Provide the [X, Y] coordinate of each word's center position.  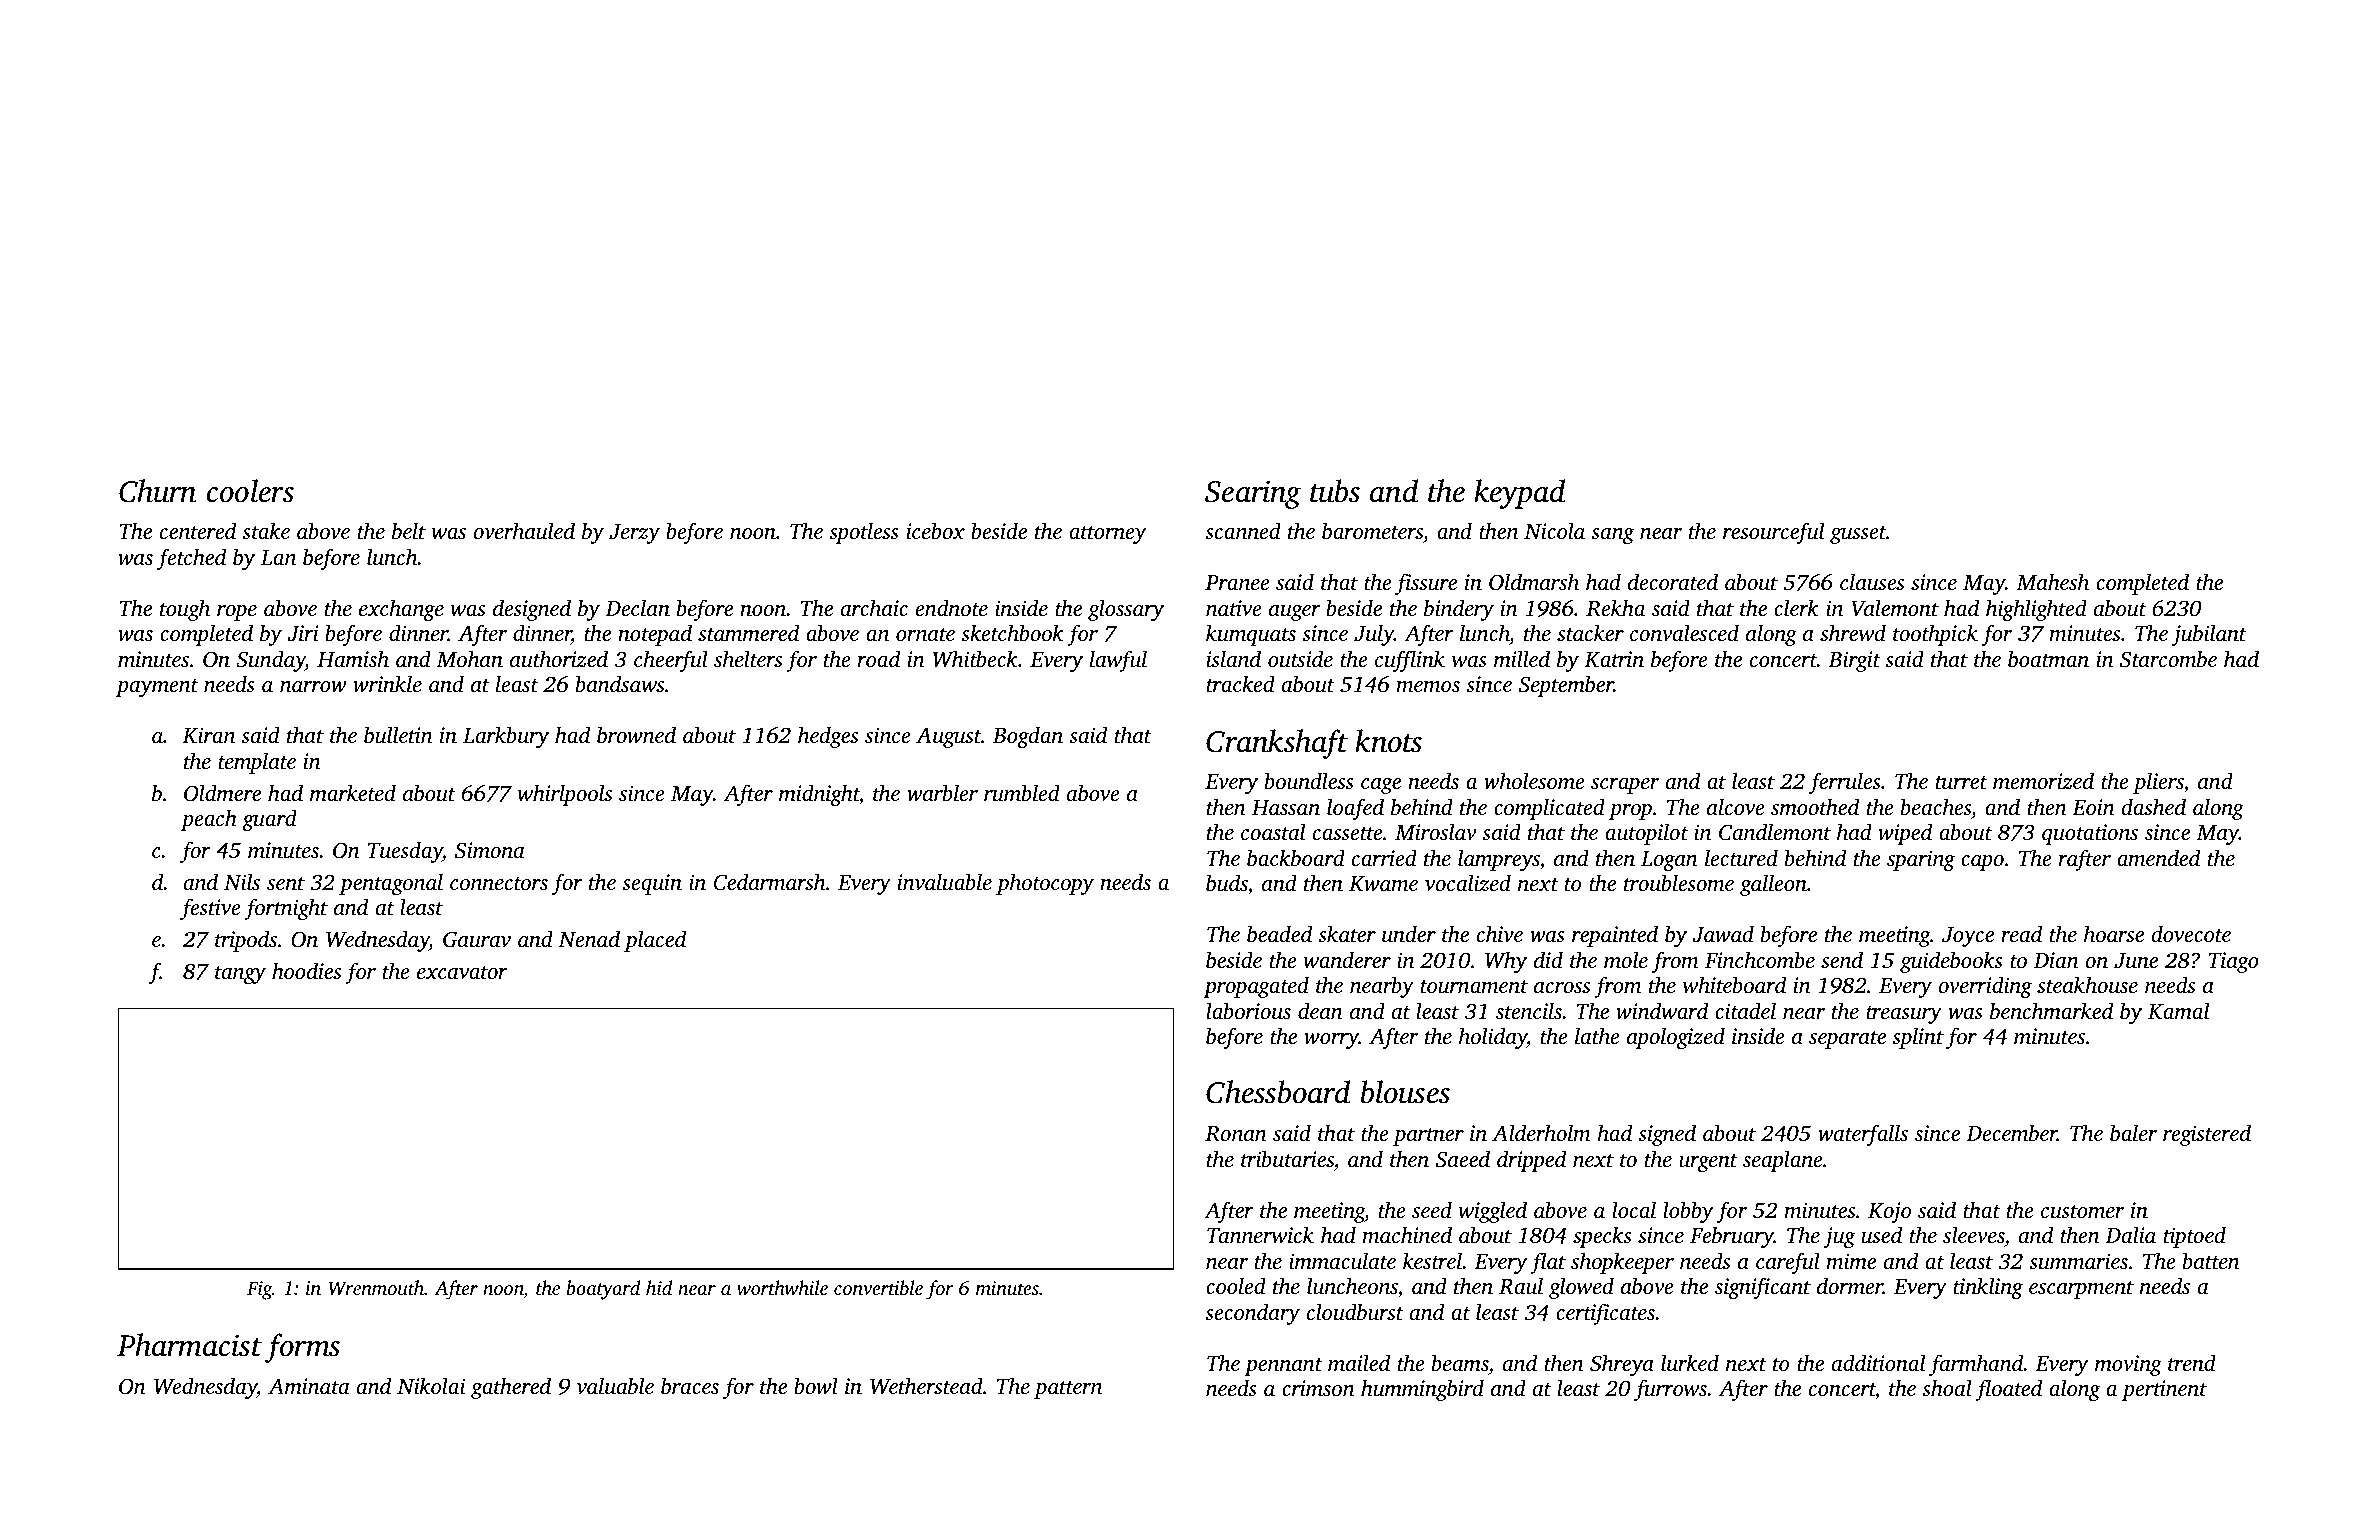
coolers [250, 491]
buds [1227, 884]
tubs [1335, 491]
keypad [1519, 494]
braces [690, 1385]
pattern [1068, 1390]
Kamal [2178, 1011]
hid [659, 1287]
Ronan [1236, 1134]
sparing [1921, 860]
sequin [652, 884]
